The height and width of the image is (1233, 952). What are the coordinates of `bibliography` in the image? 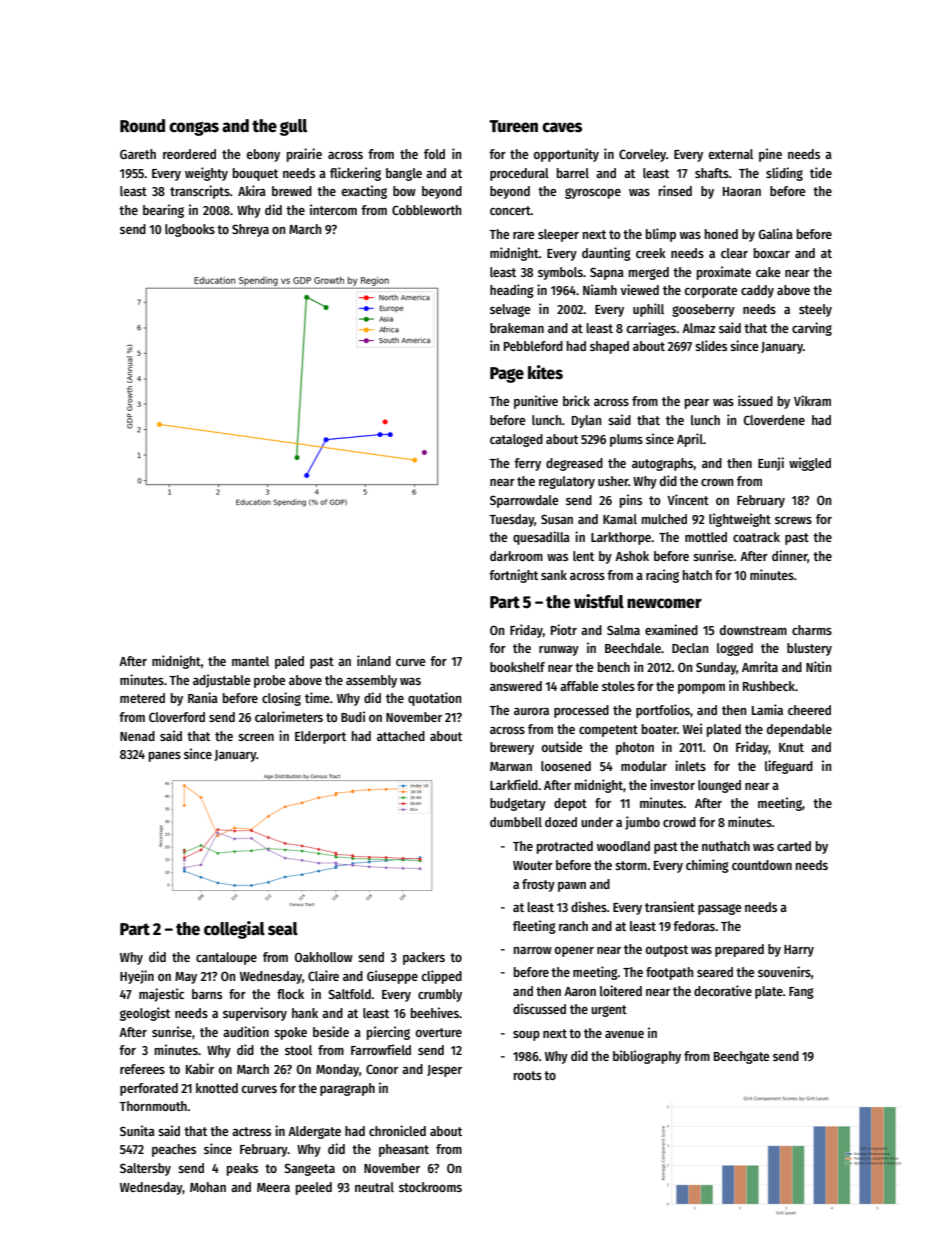 It's located at (647, 1057).
